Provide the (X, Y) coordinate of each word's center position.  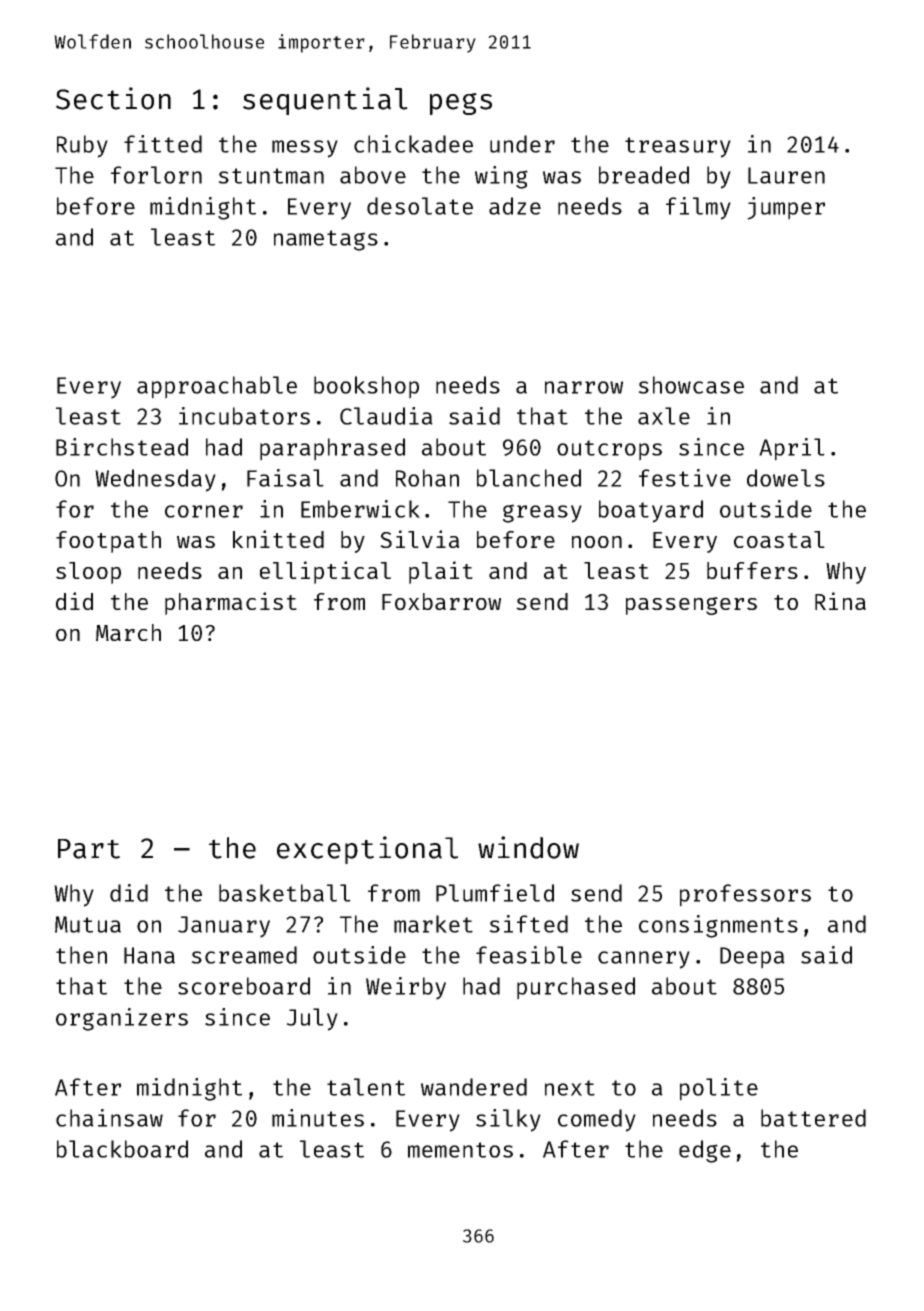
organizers (122, 1019)
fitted (163, 144)
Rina (840, 601)
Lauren (786, 175)
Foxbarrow (441, 601)
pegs (461, 104)
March (128, 632)
